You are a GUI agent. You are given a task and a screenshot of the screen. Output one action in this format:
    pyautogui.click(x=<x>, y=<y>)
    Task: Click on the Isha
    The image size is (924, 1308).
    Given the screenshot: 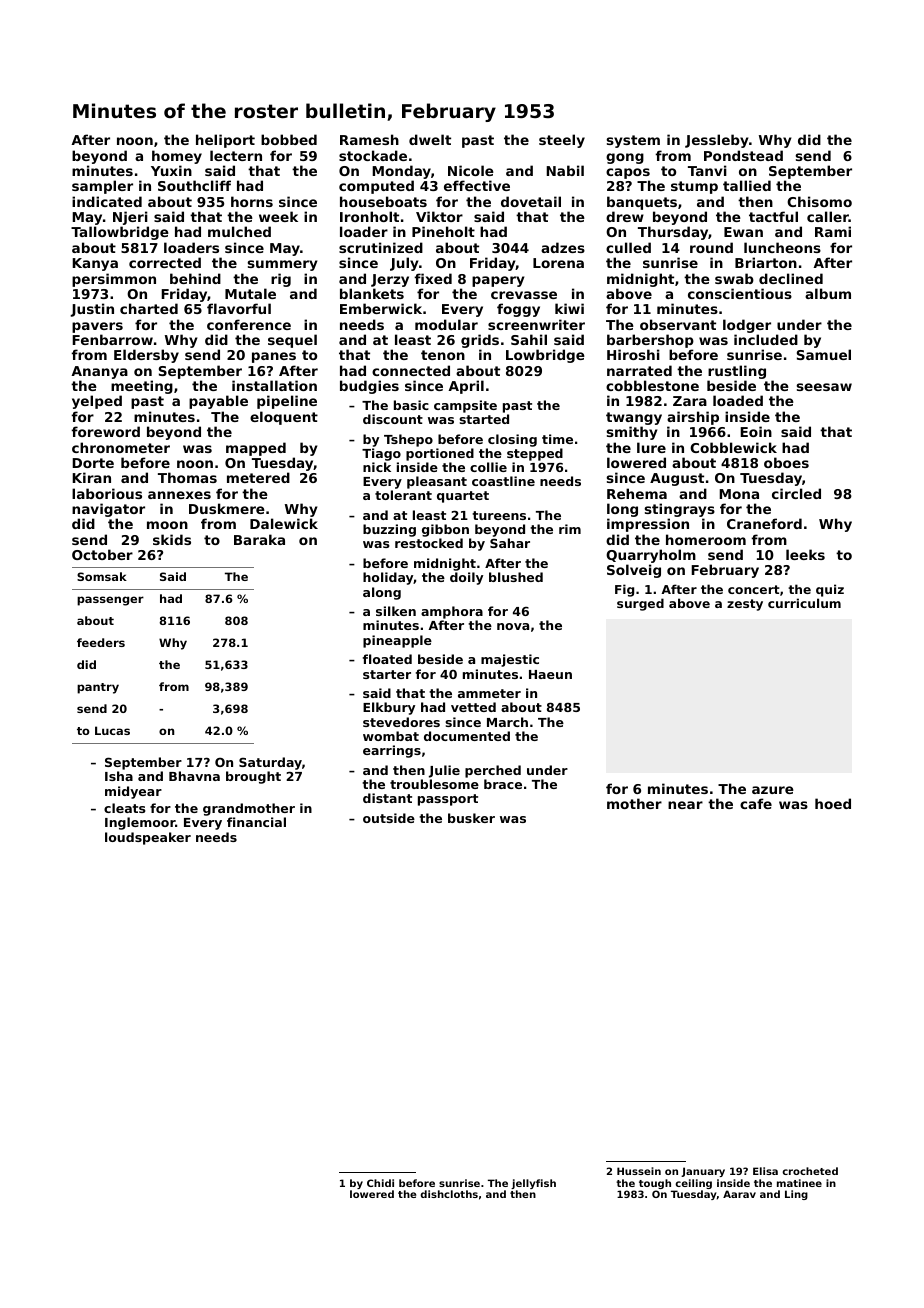 What is the action you would take?
    pyautogui.click(x=119, y=776)
